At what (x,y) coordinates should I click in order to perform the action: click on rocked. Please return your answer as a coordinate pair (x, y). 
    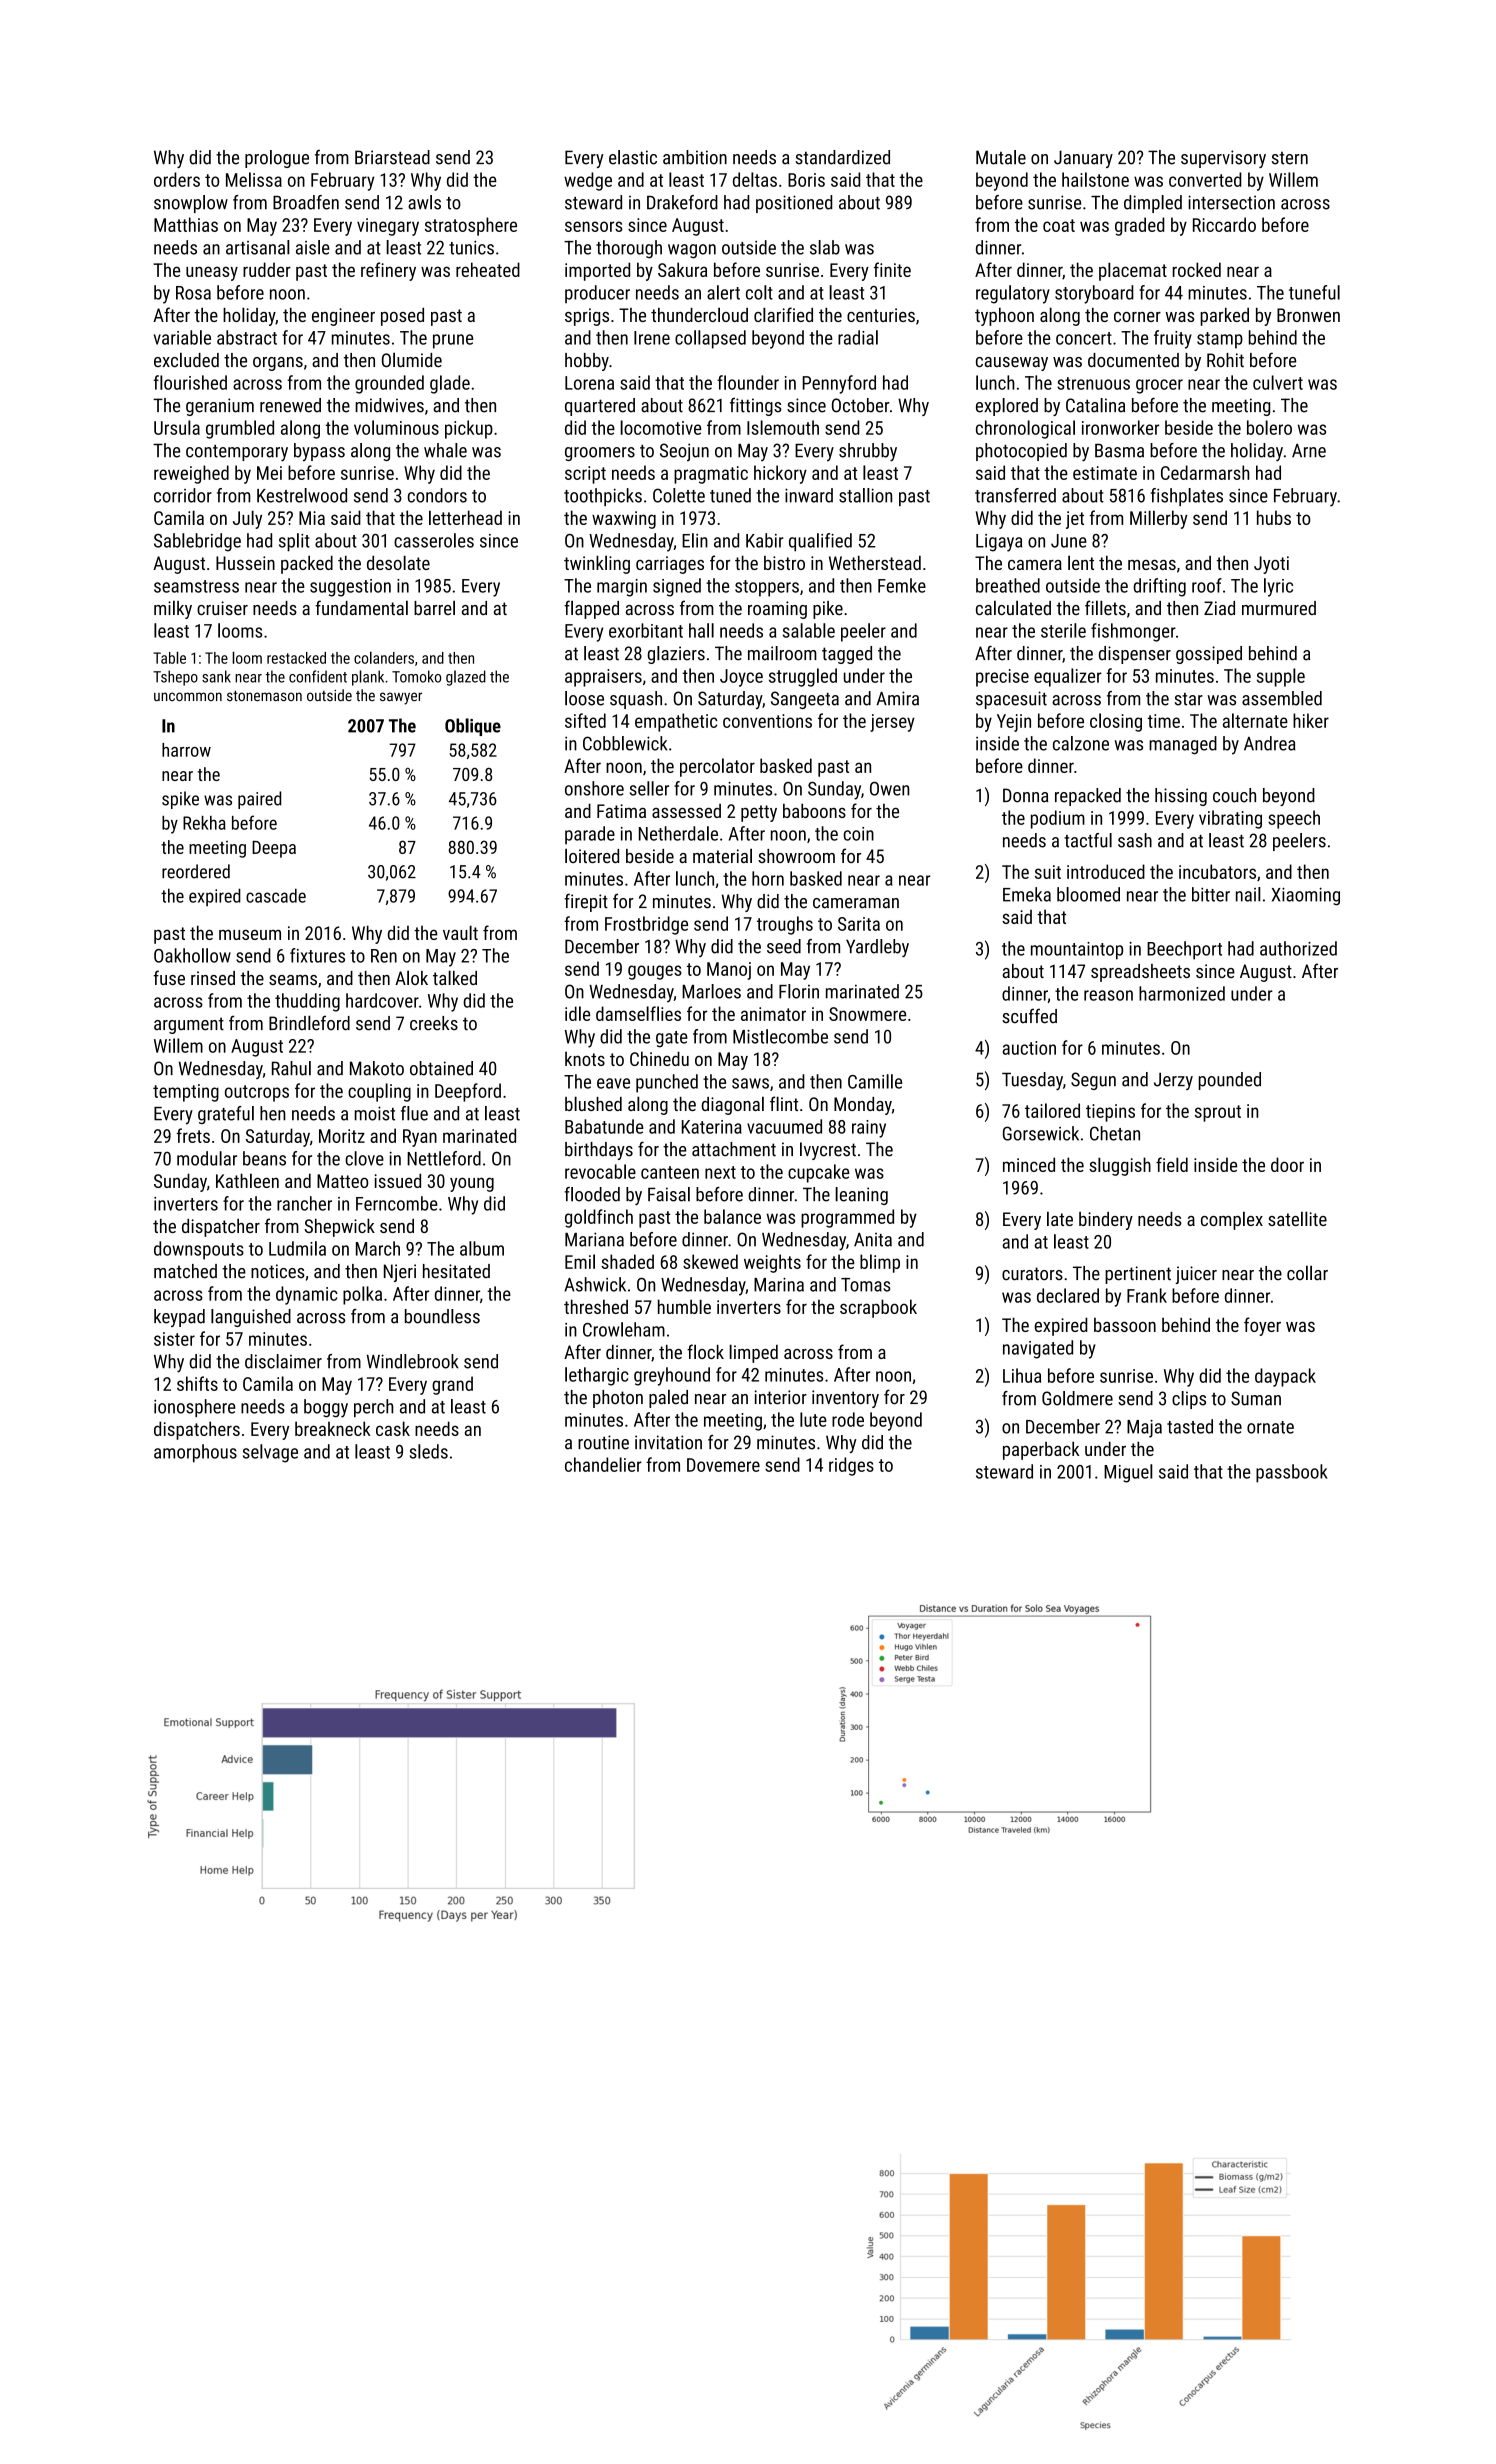
    Looking at the image, I should click on (1196, 269).
